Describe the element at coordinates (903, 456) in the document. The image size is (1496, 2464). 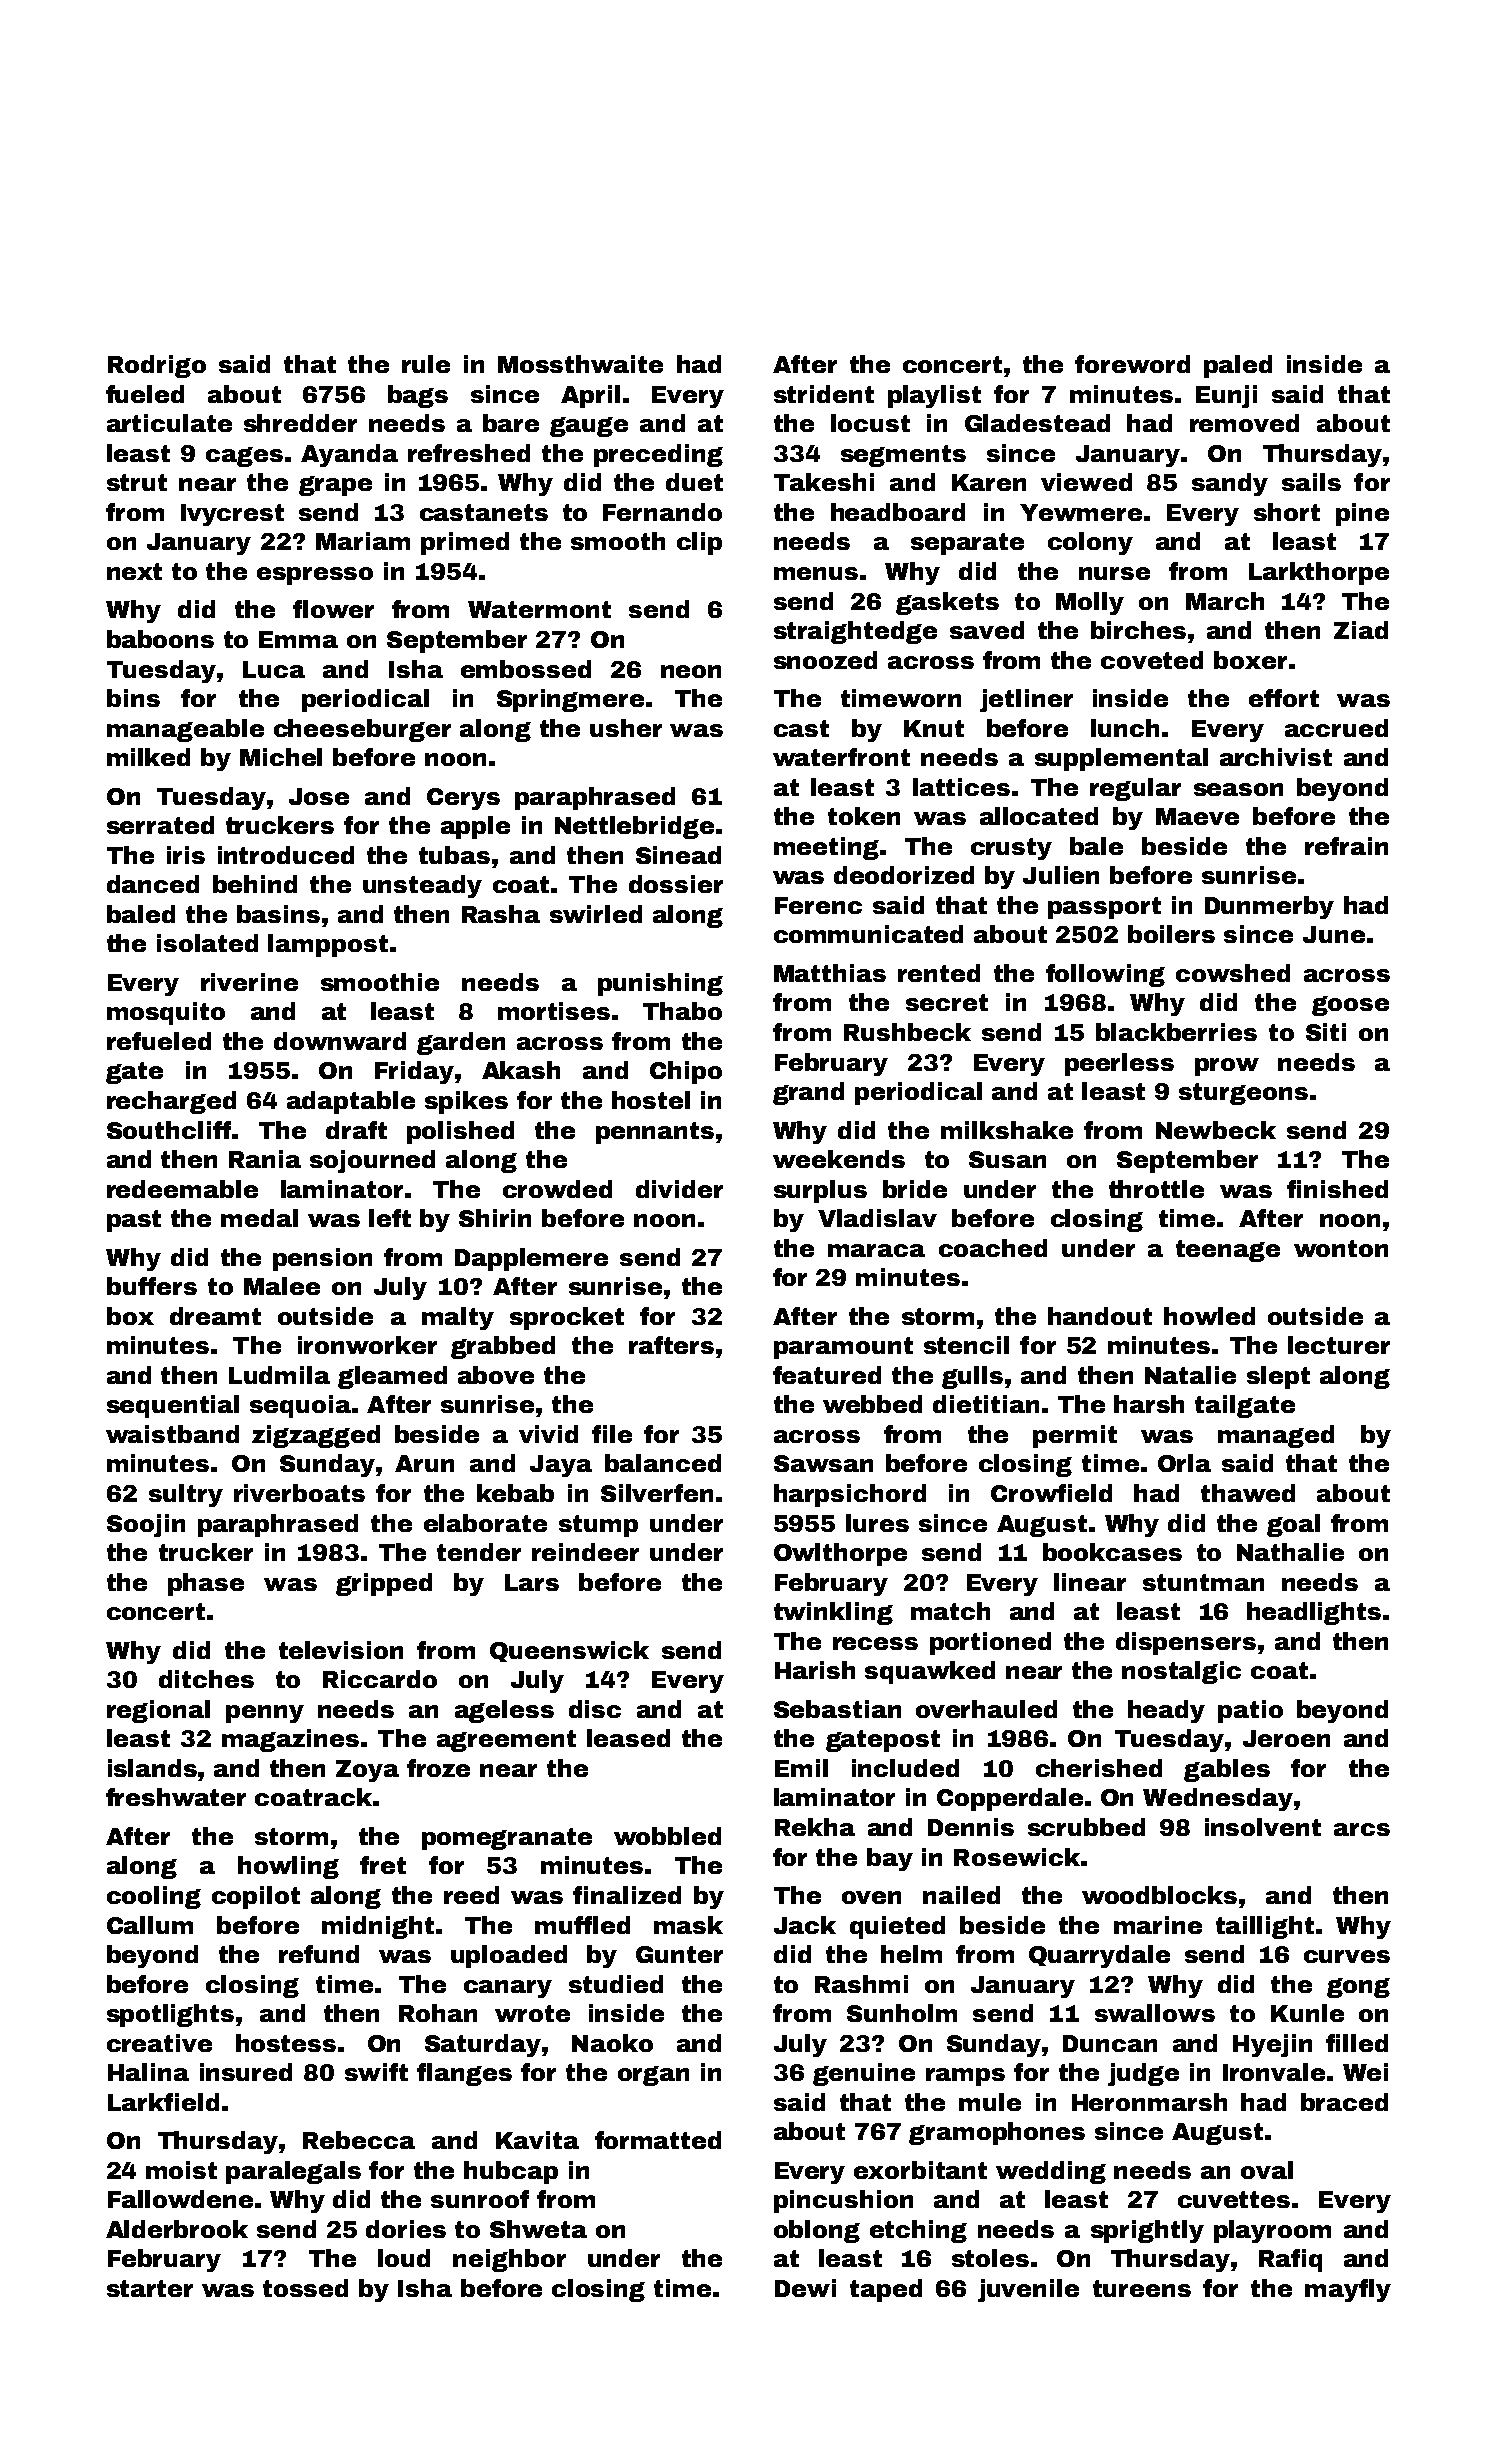
I see `segments` at that location.
